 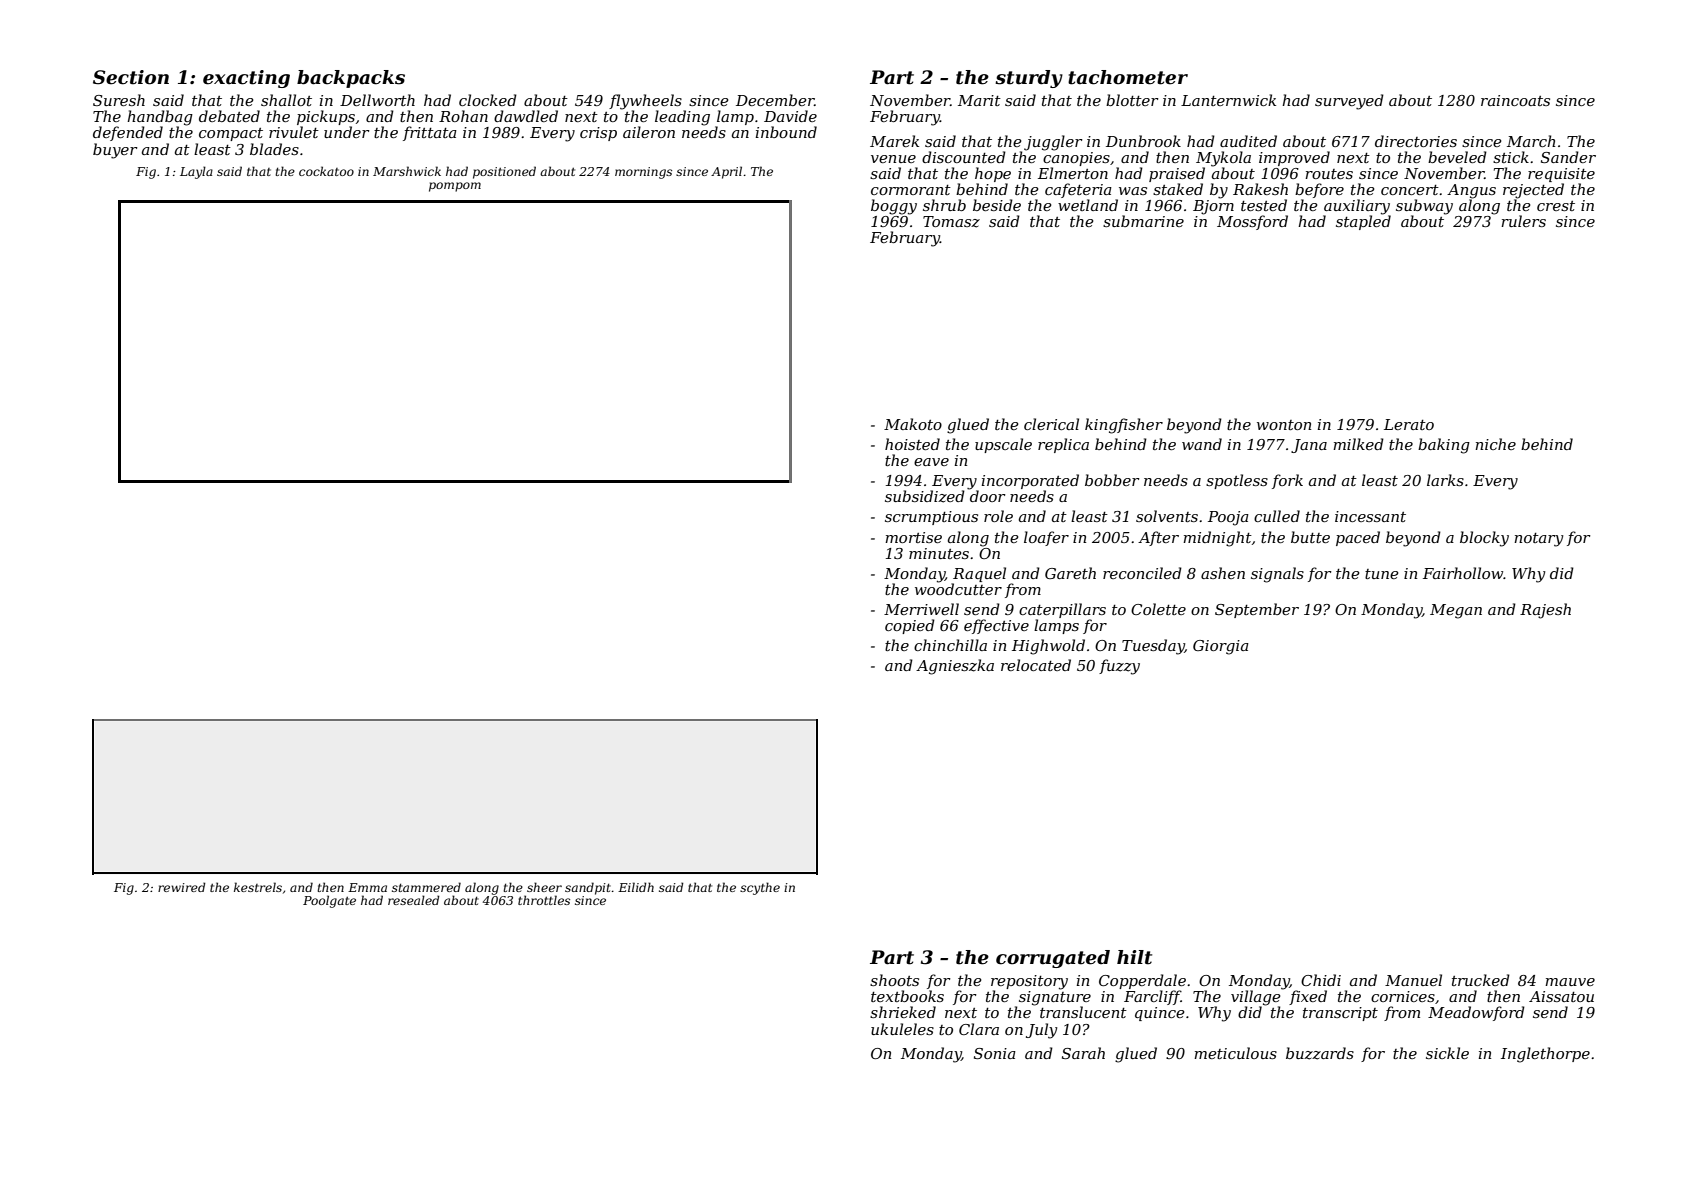 What do you see at coordinates (894, 207) in the image?
I see `boggy` at bounding box center [894, 207].
